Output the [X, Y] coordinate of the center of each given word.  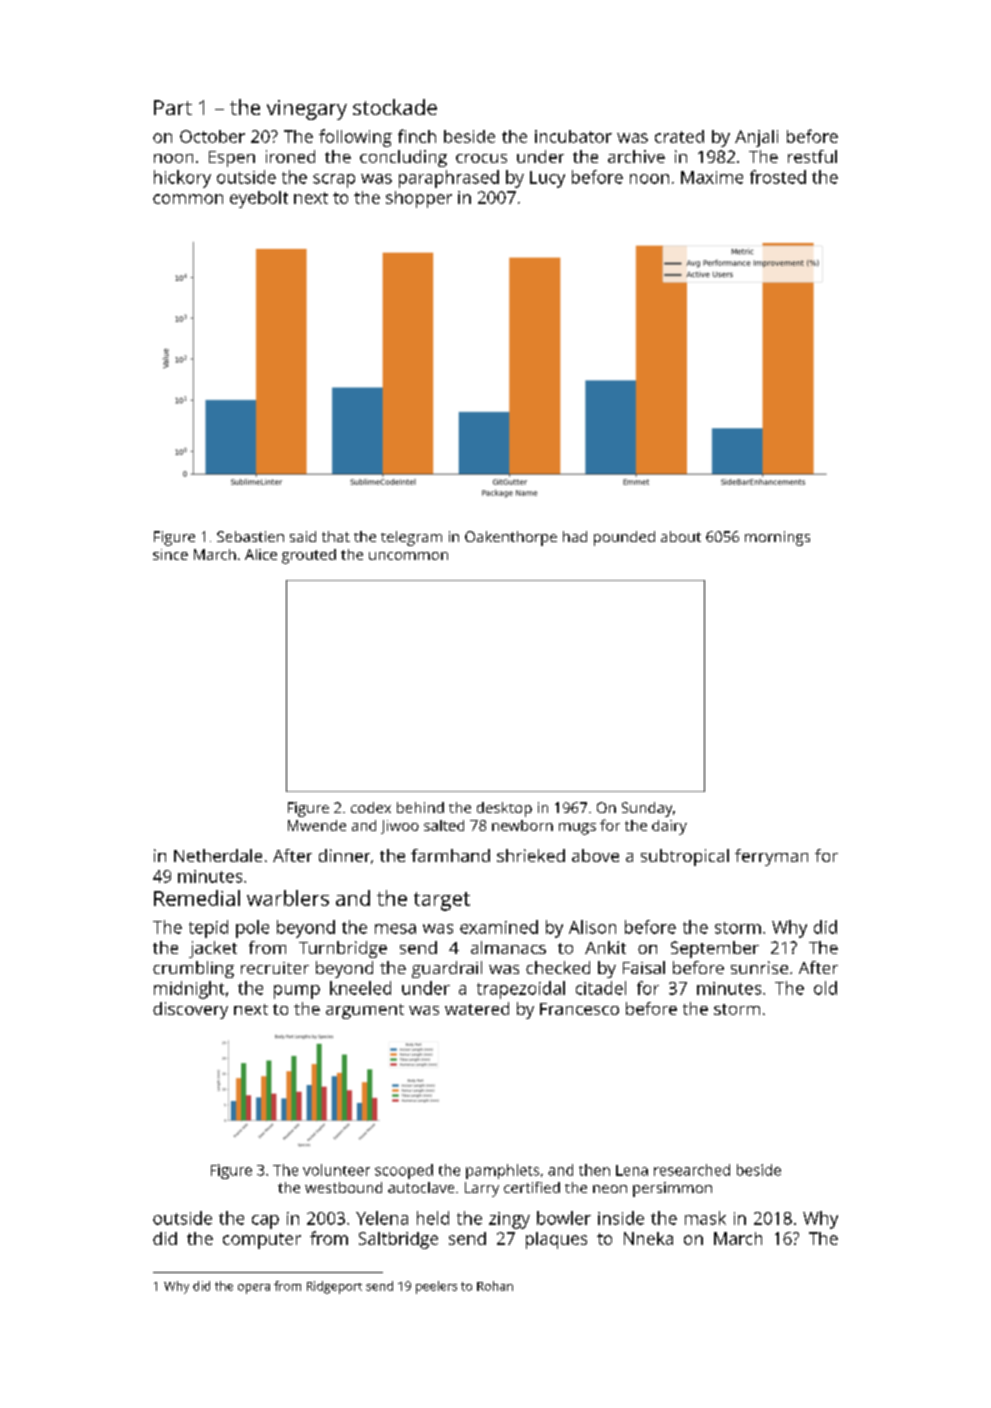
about [681, 536]
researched [692, 1170]
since [170, 554]
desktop [504, 809]
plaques [556, 1240]
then [594, 1170]
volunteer [336, 1170]
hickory [182, 179]
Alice [261, 554]
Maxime [712, 177]
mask [705, 1218]
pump [297, 992]
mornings [777, 538]
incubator [573, 136]
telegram [411, 538]
